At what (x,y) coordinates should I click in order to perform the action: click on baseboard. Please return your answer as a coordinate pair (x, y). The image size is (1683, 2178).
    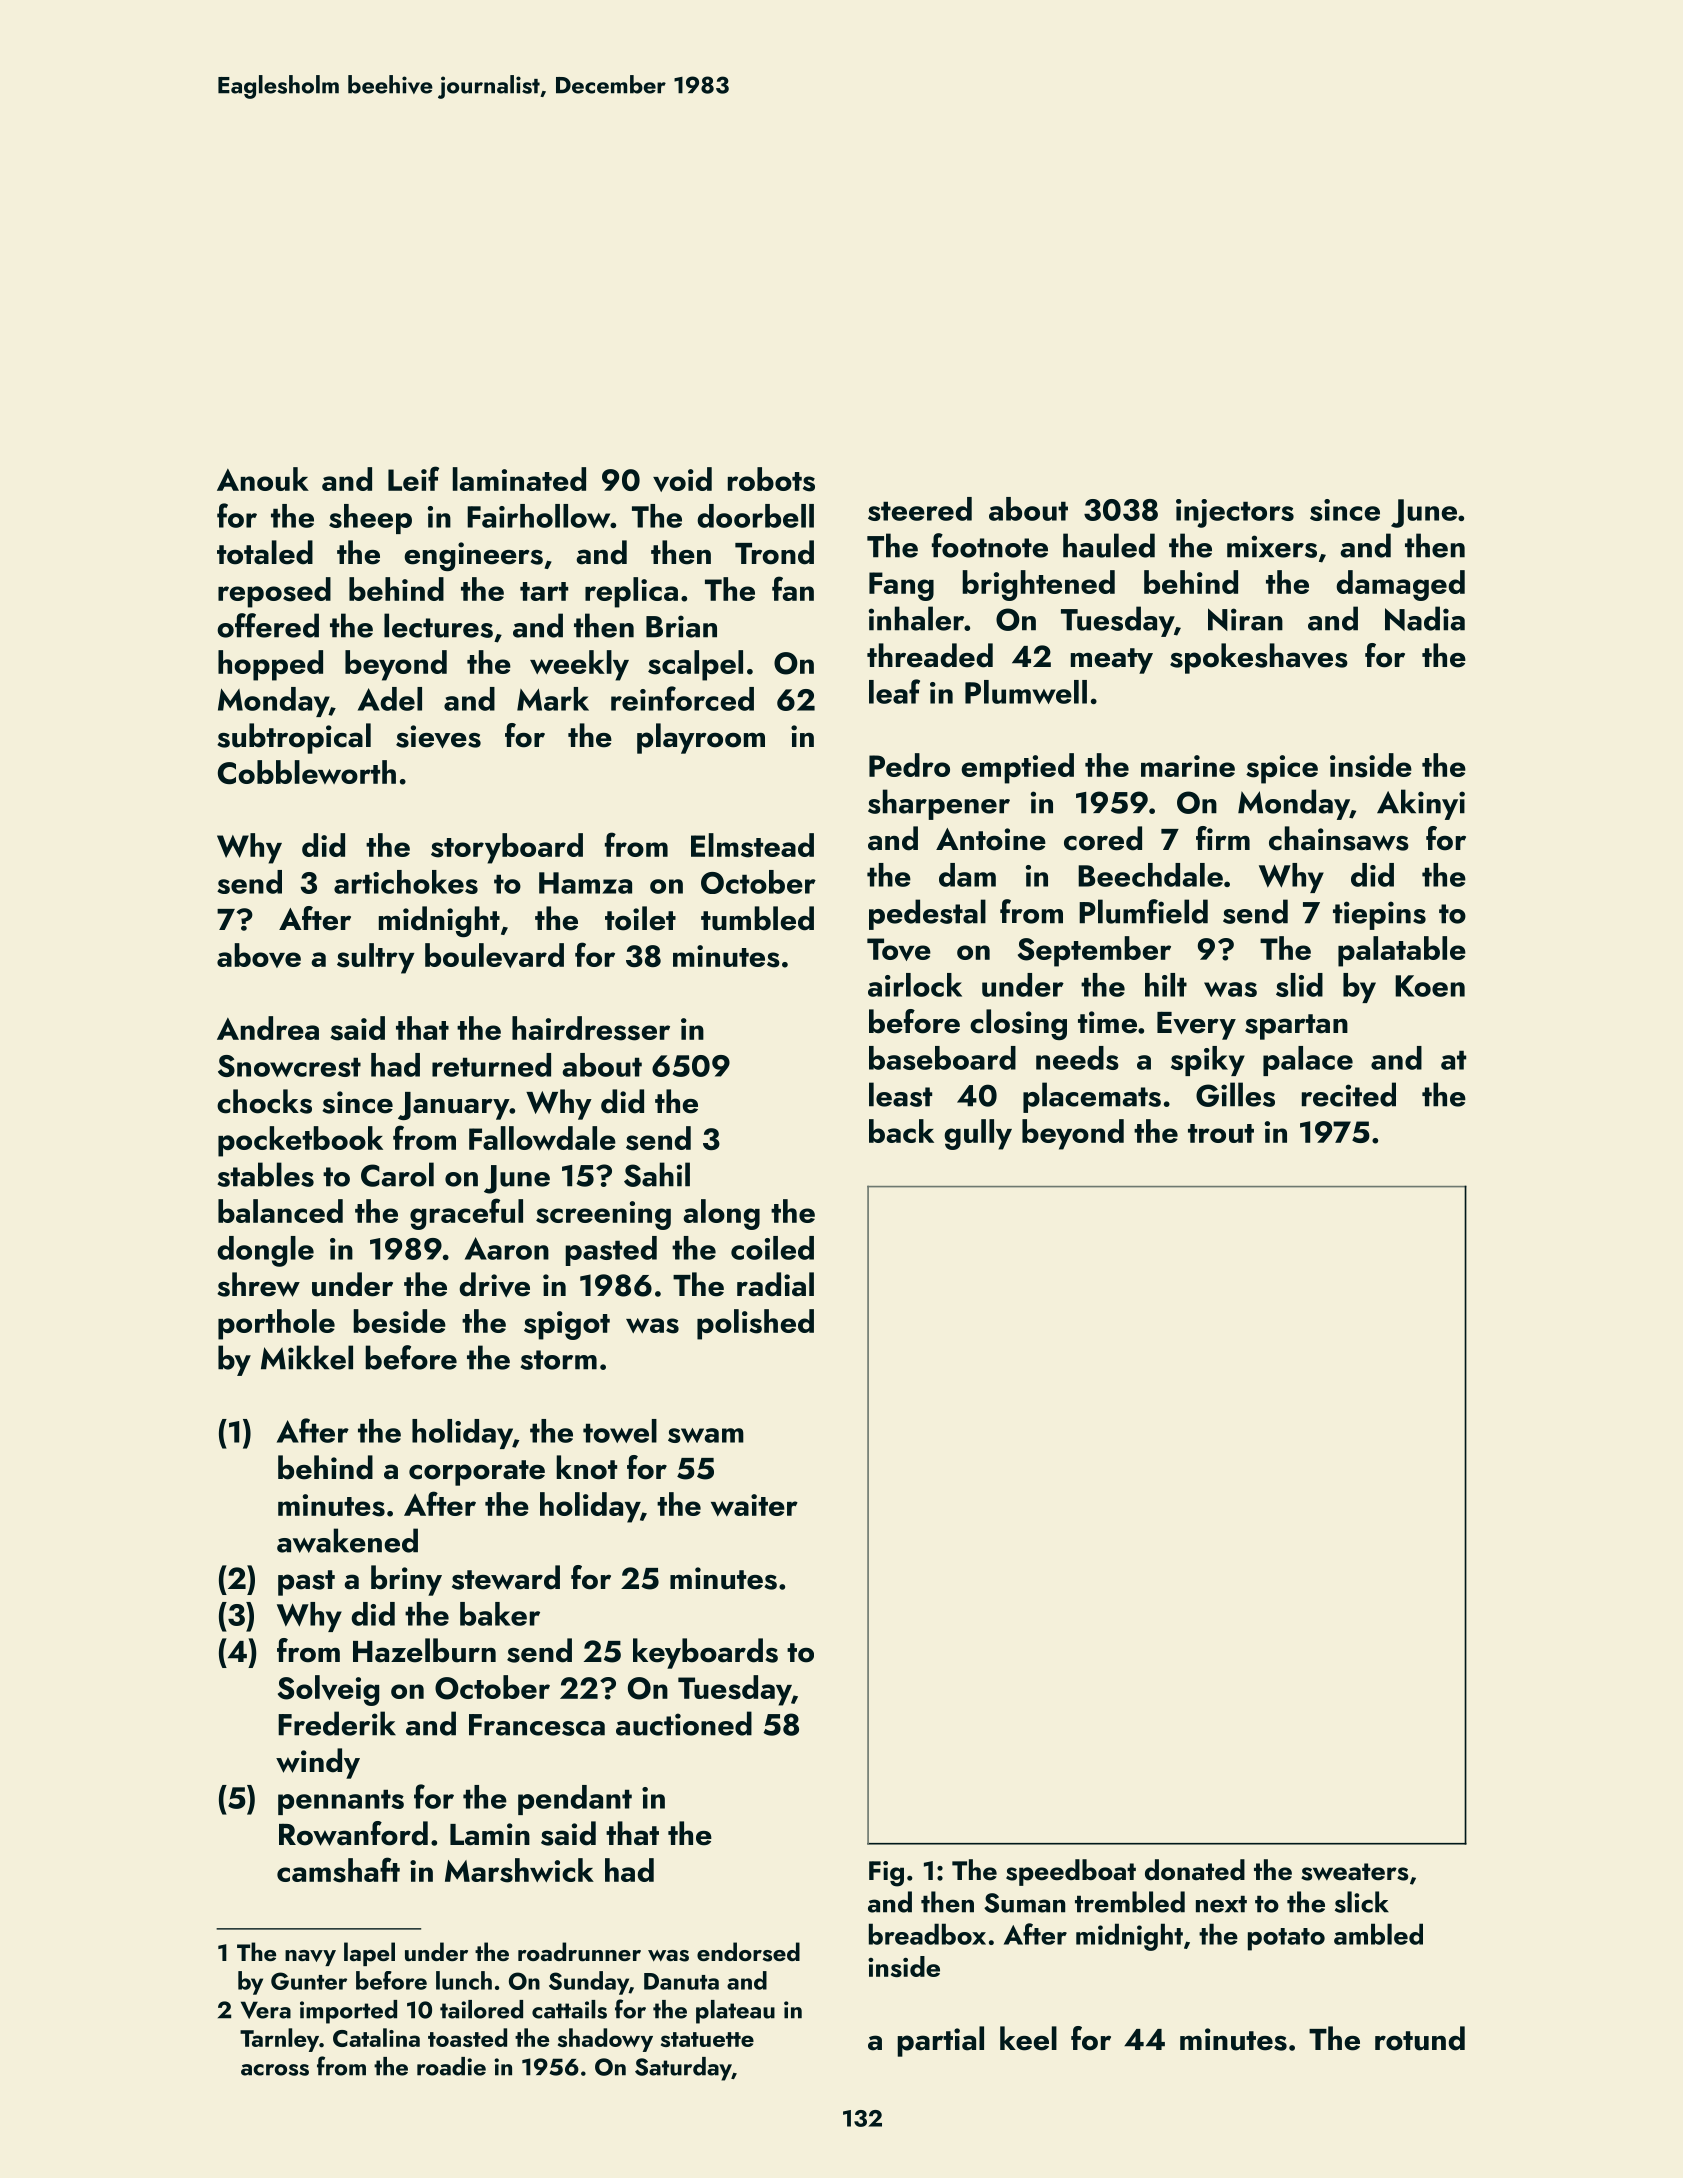
    Looking at the image, I should click on (942, 1058).
